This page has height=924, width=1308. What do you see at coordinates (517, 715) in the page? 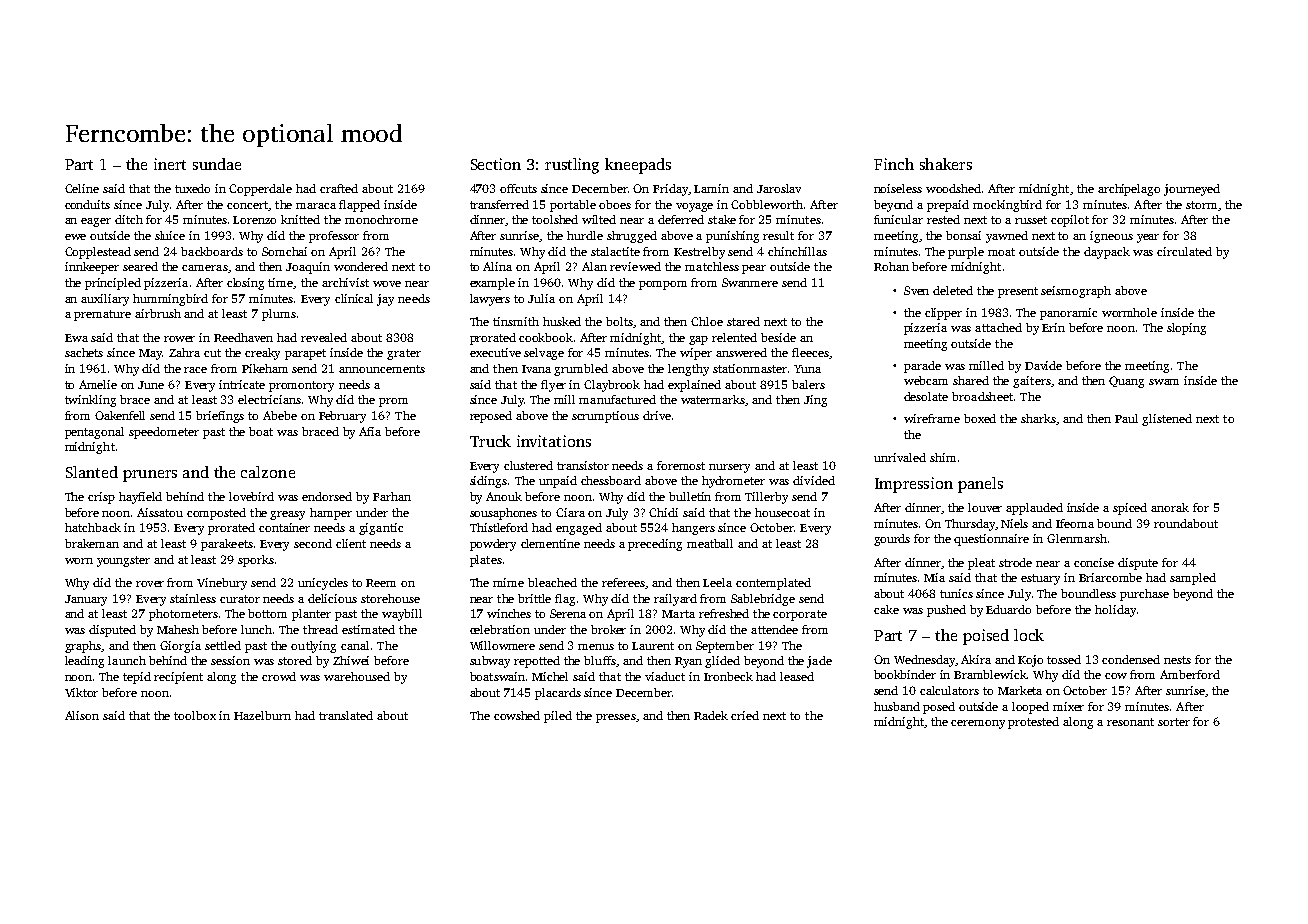
I see `cowshed` at bounding box center [517, 715].
